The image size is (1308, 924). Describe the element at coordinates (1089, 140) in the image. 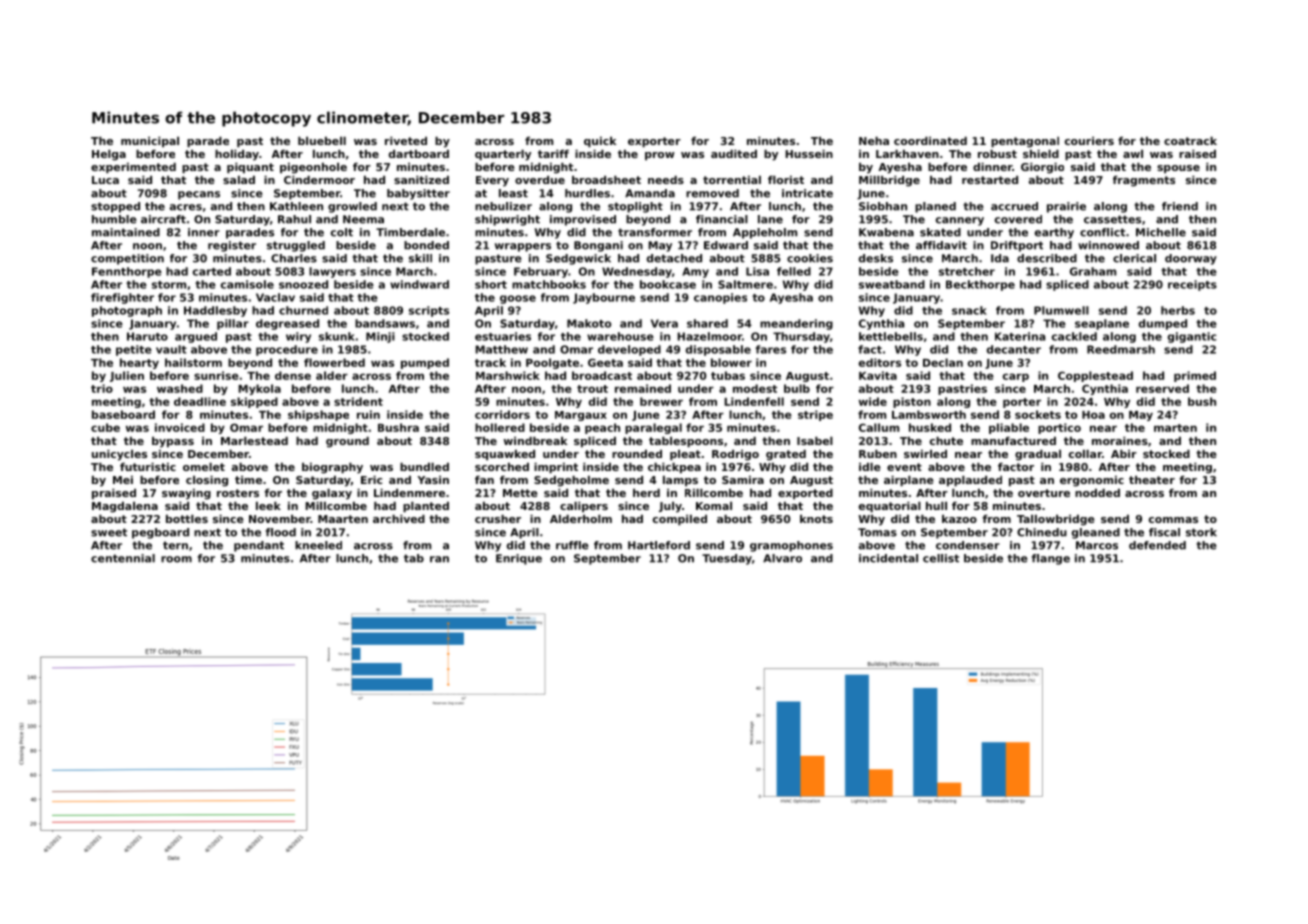

I see `couriers` at that location.
